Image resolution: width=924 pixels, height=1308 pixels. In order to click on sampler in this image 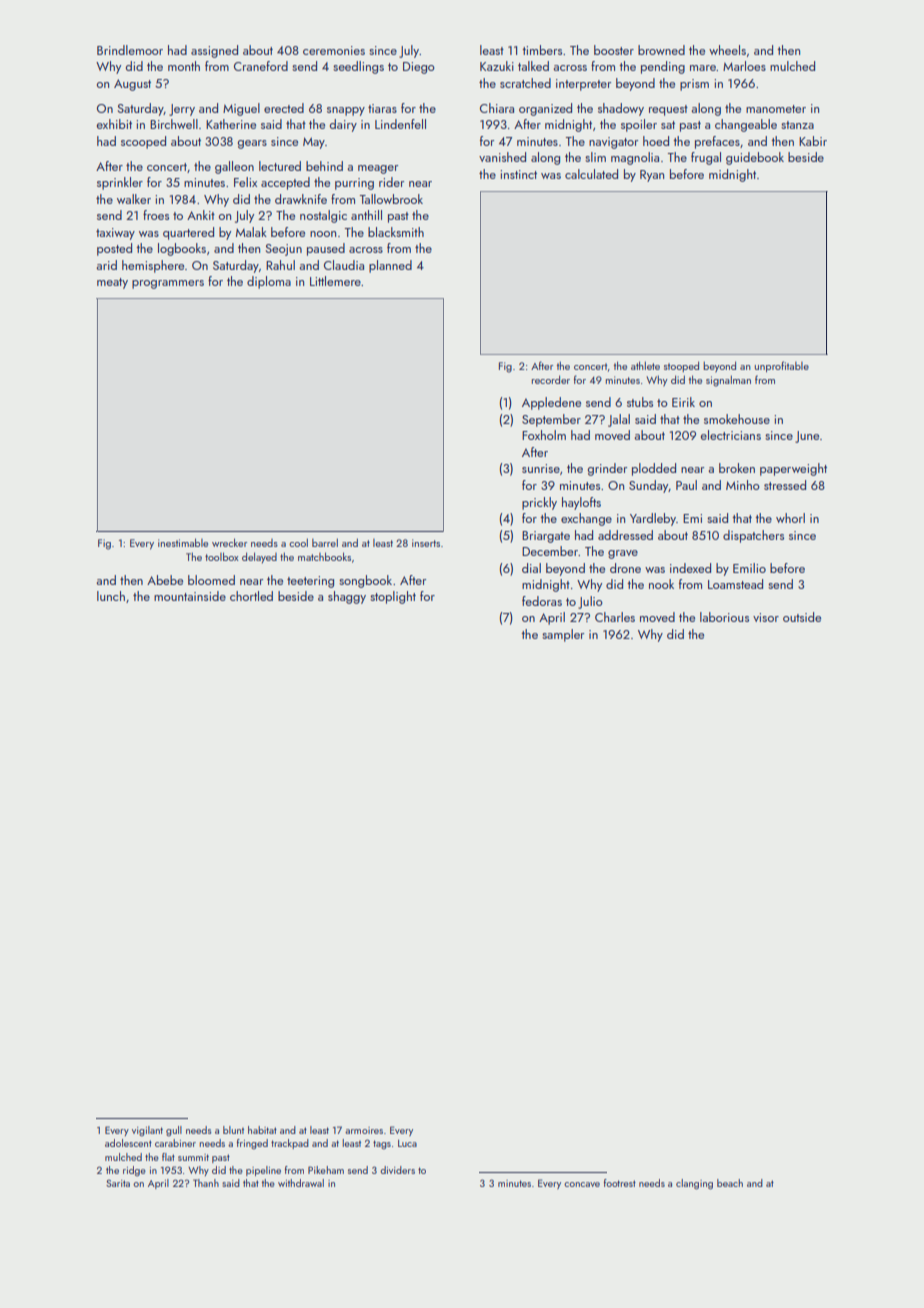, I will do `click(563, 635)`.
